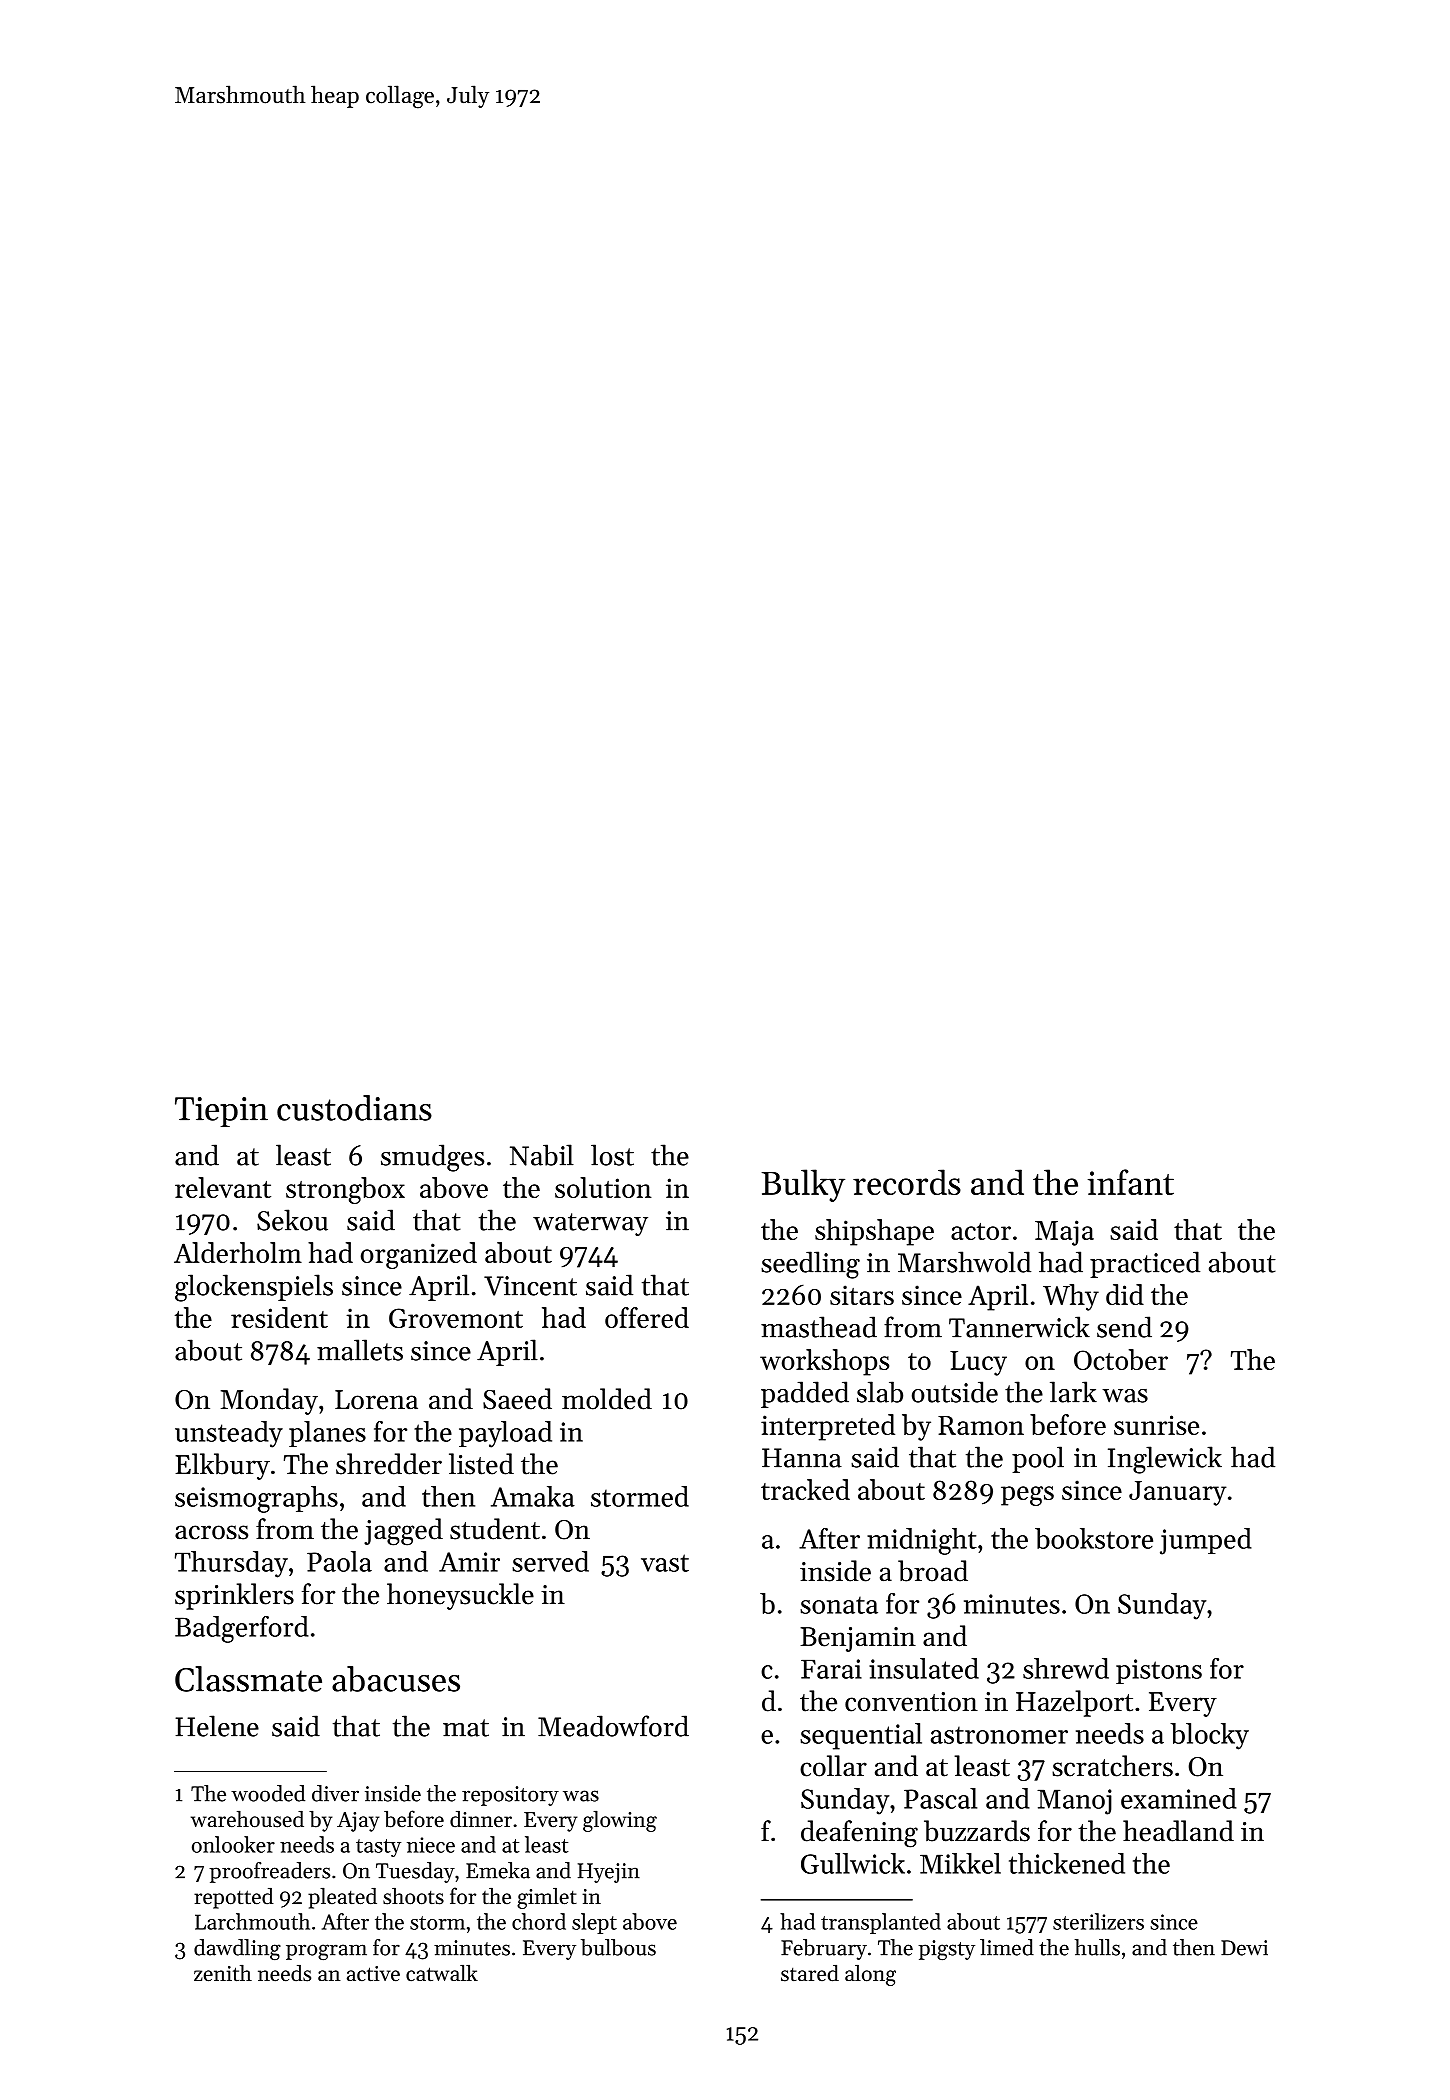 This screenshot has width=1450, height=2100. What do you see at coordinates (1131, 1182) in the screenshot?
I see `infant` at bounding box center [1131, 1182].
